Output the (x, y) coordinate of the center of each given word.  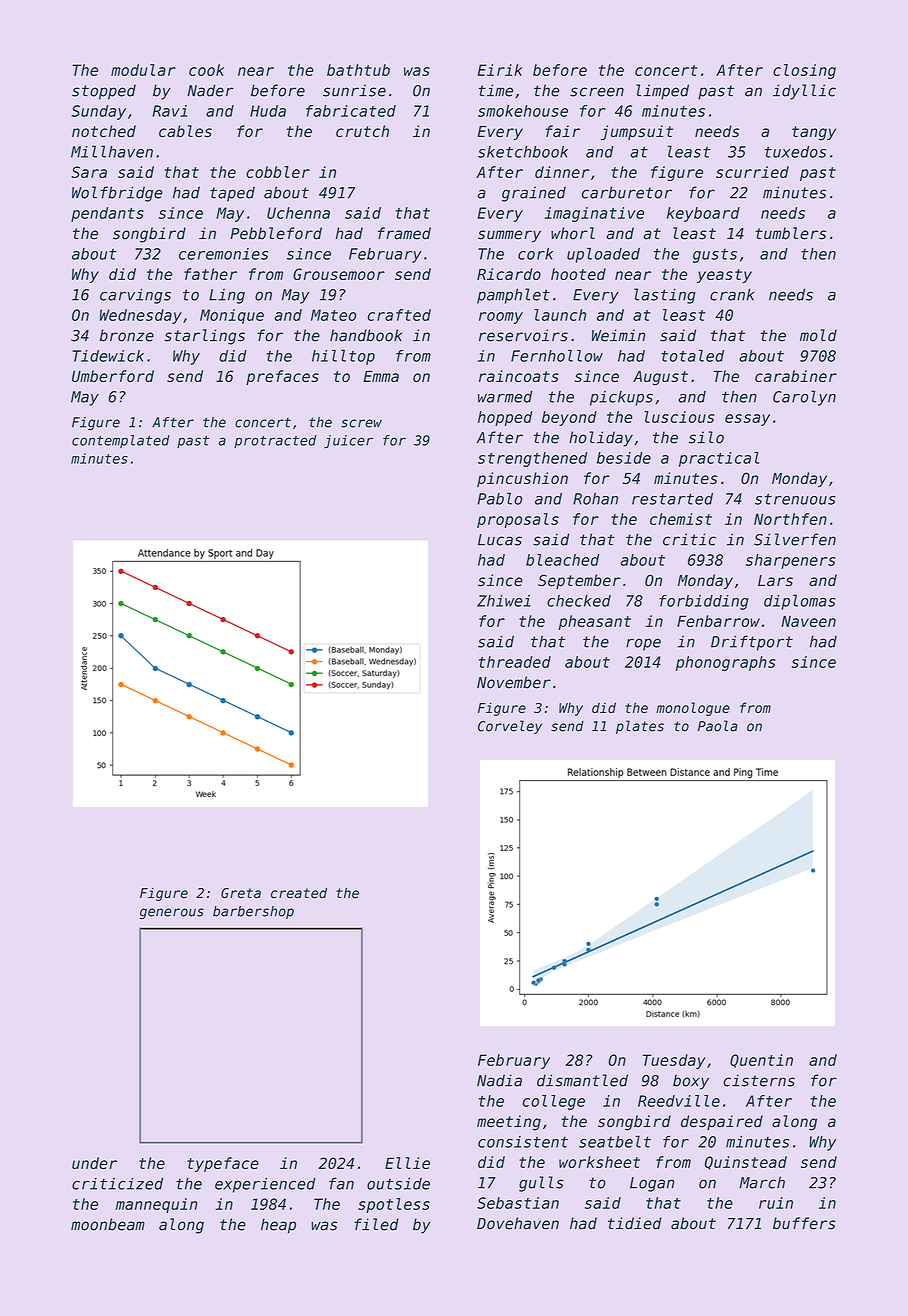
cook (206, 70)
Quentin (761, 1061)
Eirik (500, 70)
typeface (223, 1164)
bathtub (358, 70)
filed (376, 1224)
